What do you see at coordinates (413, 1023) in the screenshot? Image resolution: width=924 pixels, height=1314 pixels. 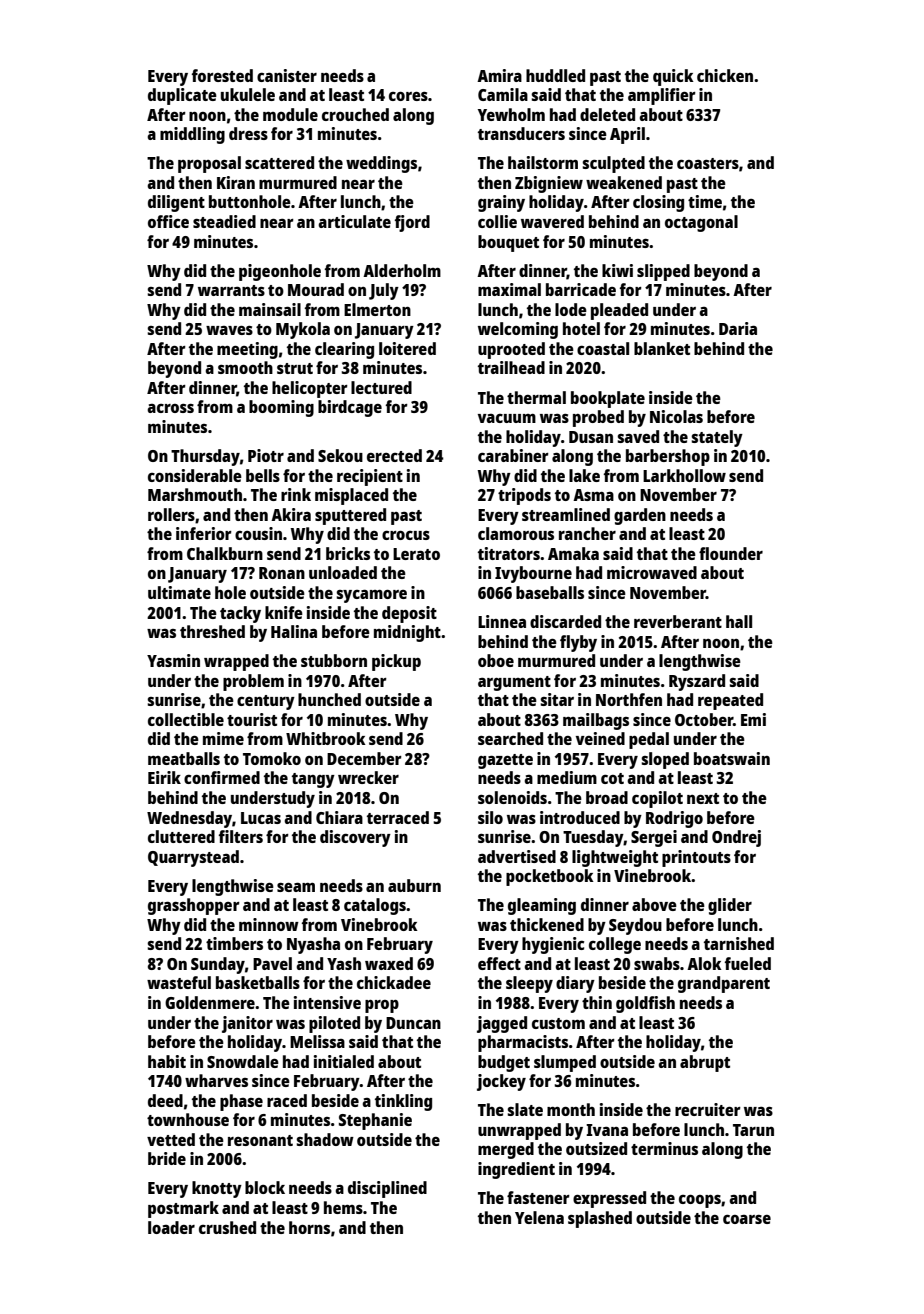 I see `Duncan` at bounding box center [413, 1023].
